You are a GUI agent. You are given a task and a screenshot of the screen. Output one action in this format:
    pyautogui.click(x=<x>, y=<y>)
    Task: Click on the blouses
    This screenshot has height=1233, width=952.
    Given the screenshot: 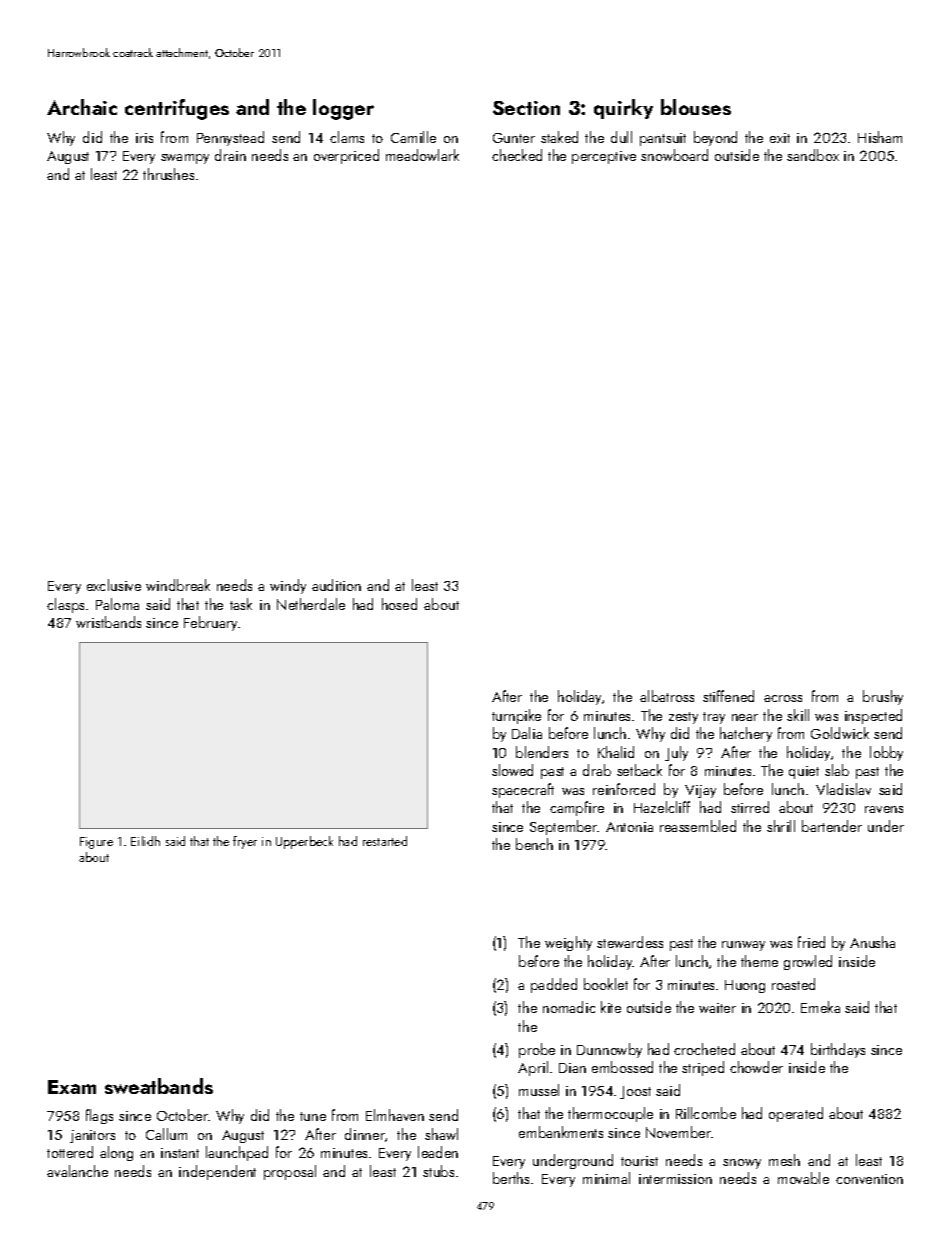 What is the action you would take?
    pyautogui.click(x=696, y=107)
